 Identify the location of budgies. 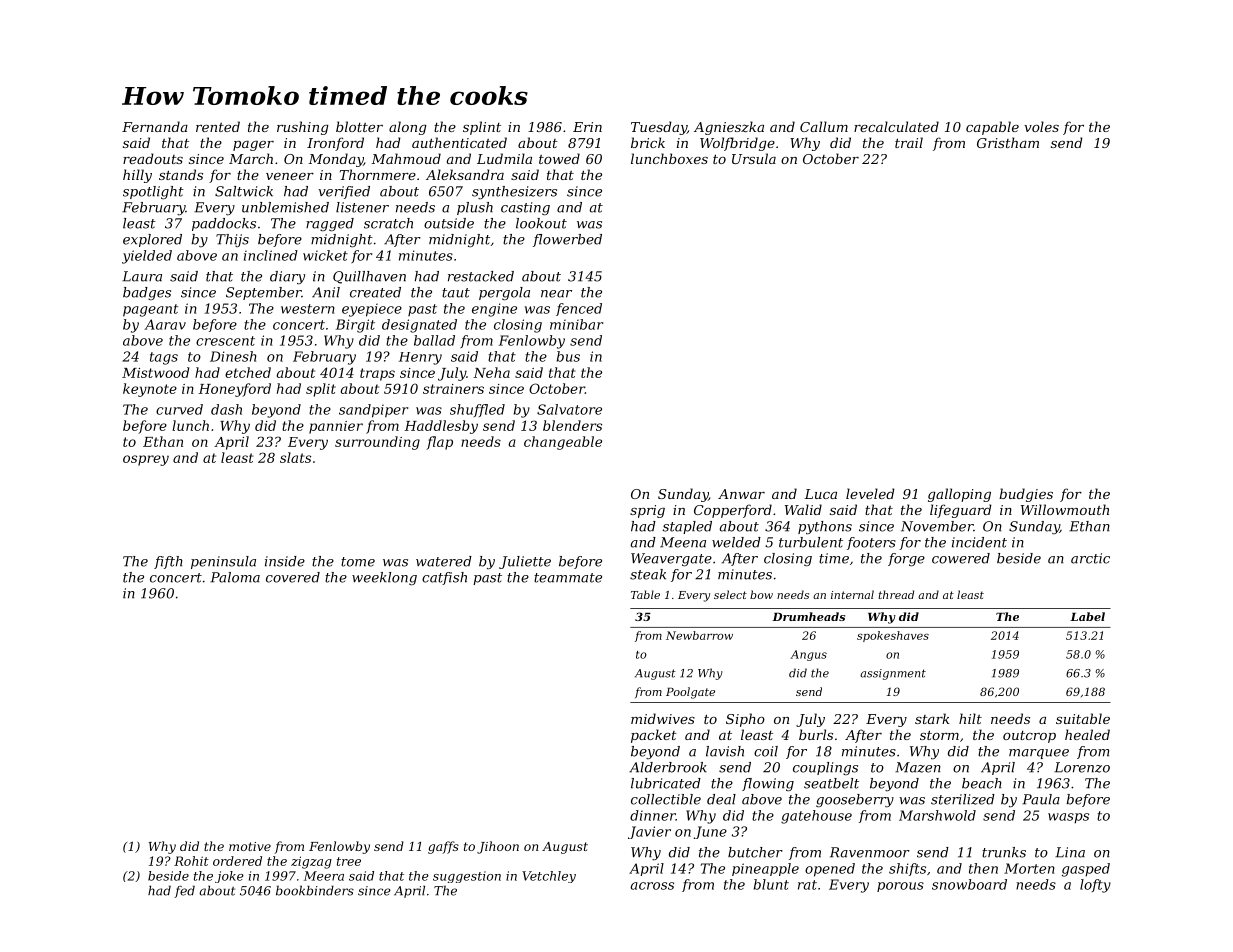
(1026, 495).
